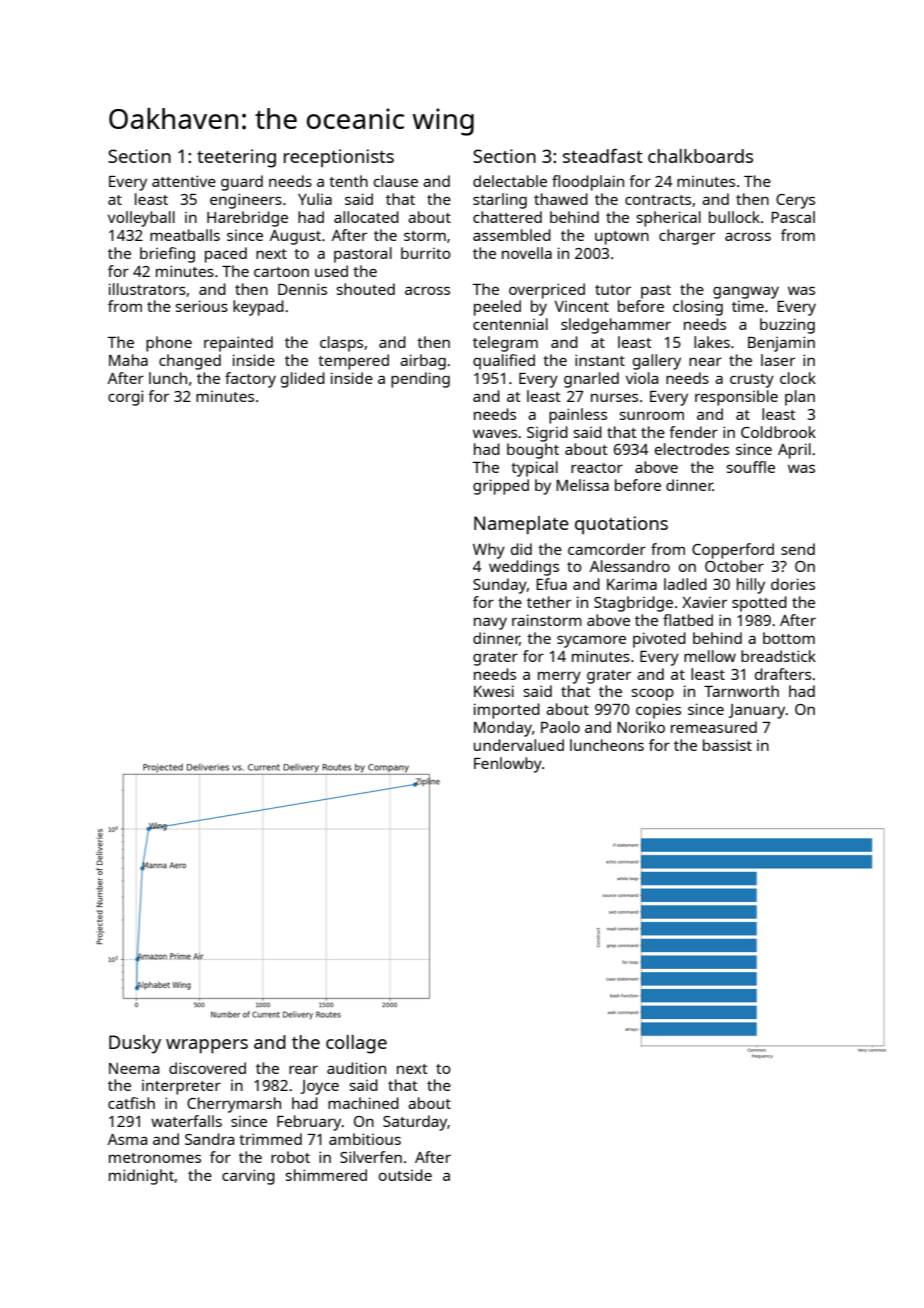 The width and height of the page is (924, 1308). I want to click on bassist, so click(727, 745).
